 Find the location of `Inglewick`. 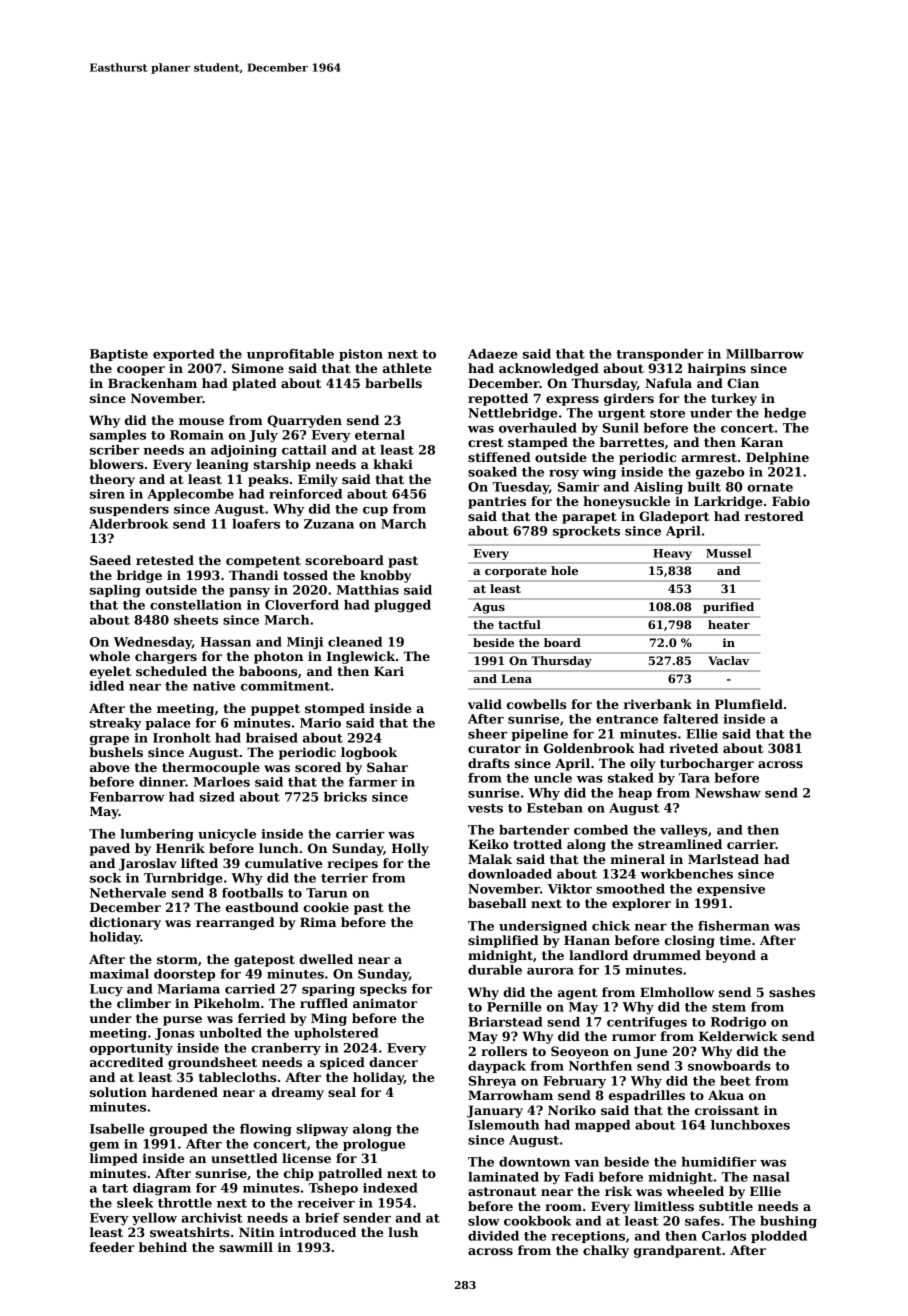

Inglewick is located at coordinates (361, 657).
